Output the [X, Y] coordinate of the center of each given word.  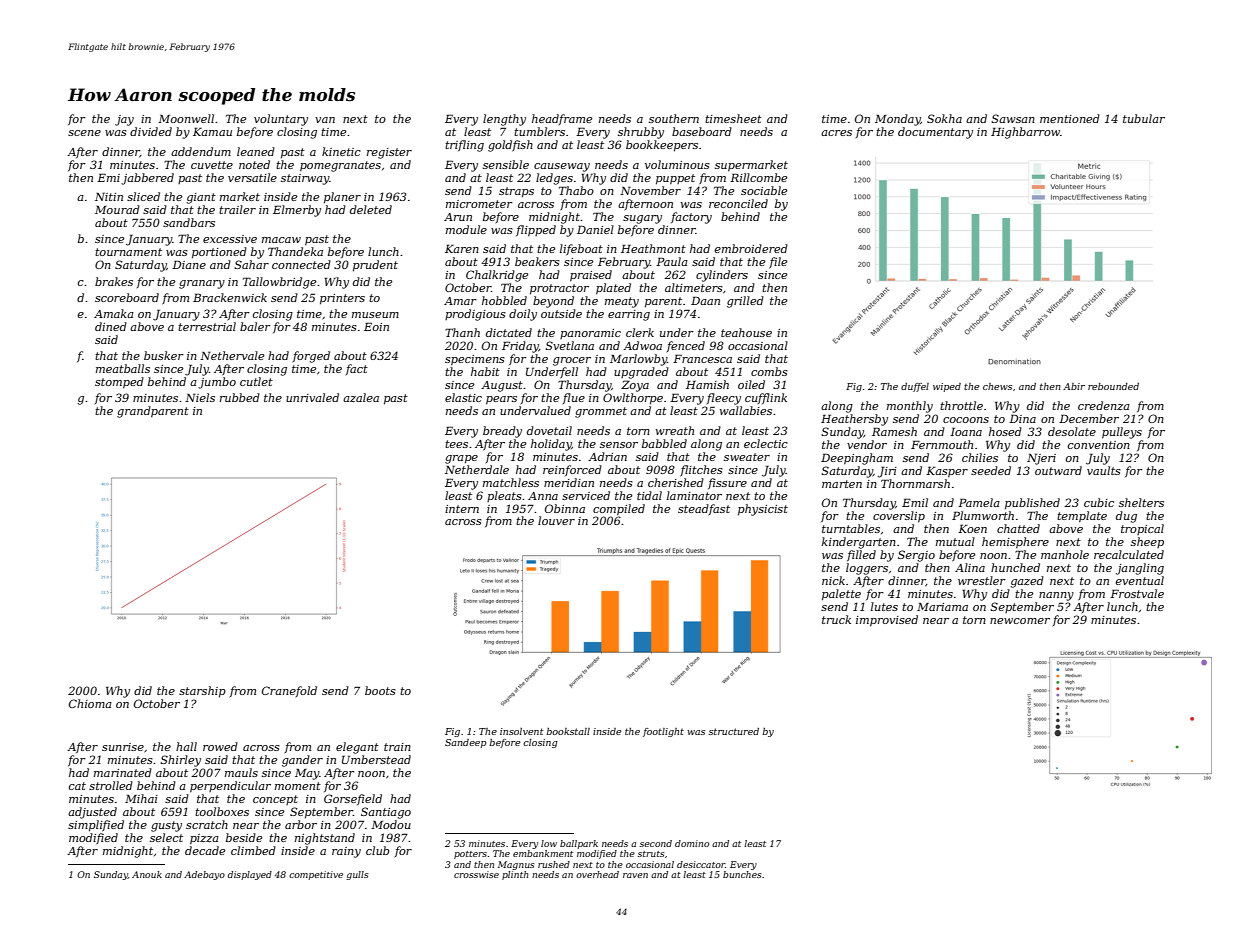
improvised [887, 621]
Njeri [1041, 459]
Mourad [117, 209]
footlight [663, 732]
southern [674, 118]
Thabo [576, 190]
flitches [701, 471]
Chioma [90, 703]
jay [124, 120]
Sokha [944, 118]
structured [734, 731]
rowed [220, 746]
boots [380, 690]
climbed [253, 850]
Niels [200, 397]
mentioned [1070, 118]
